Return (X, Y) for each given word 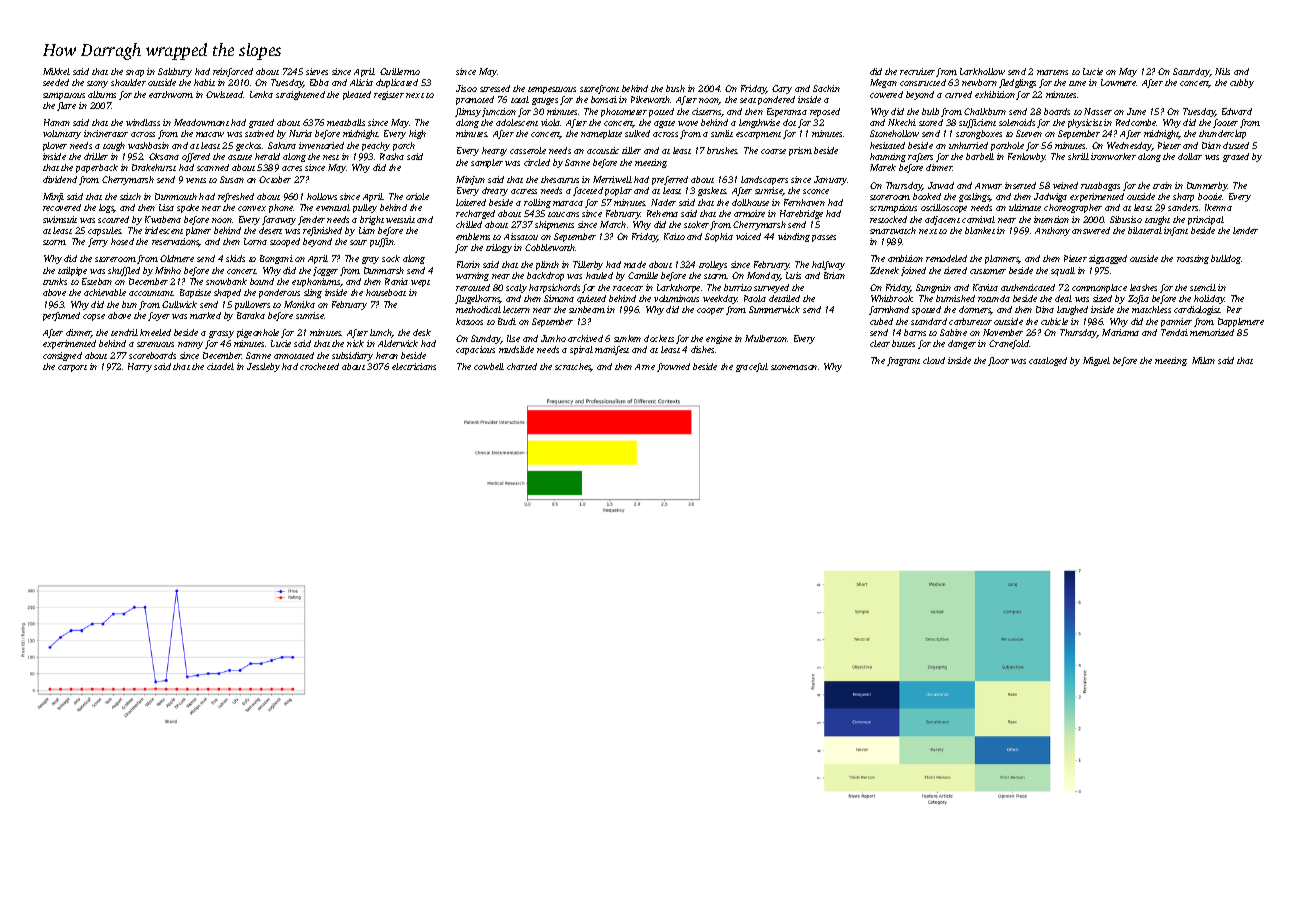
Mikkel (56, 71)
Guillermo (400, 71)
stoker (696, 224)
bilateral (1145, 230)
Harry (140, 367)
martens (1052, 72)
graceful (752, 367)
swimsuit (60, 219)
